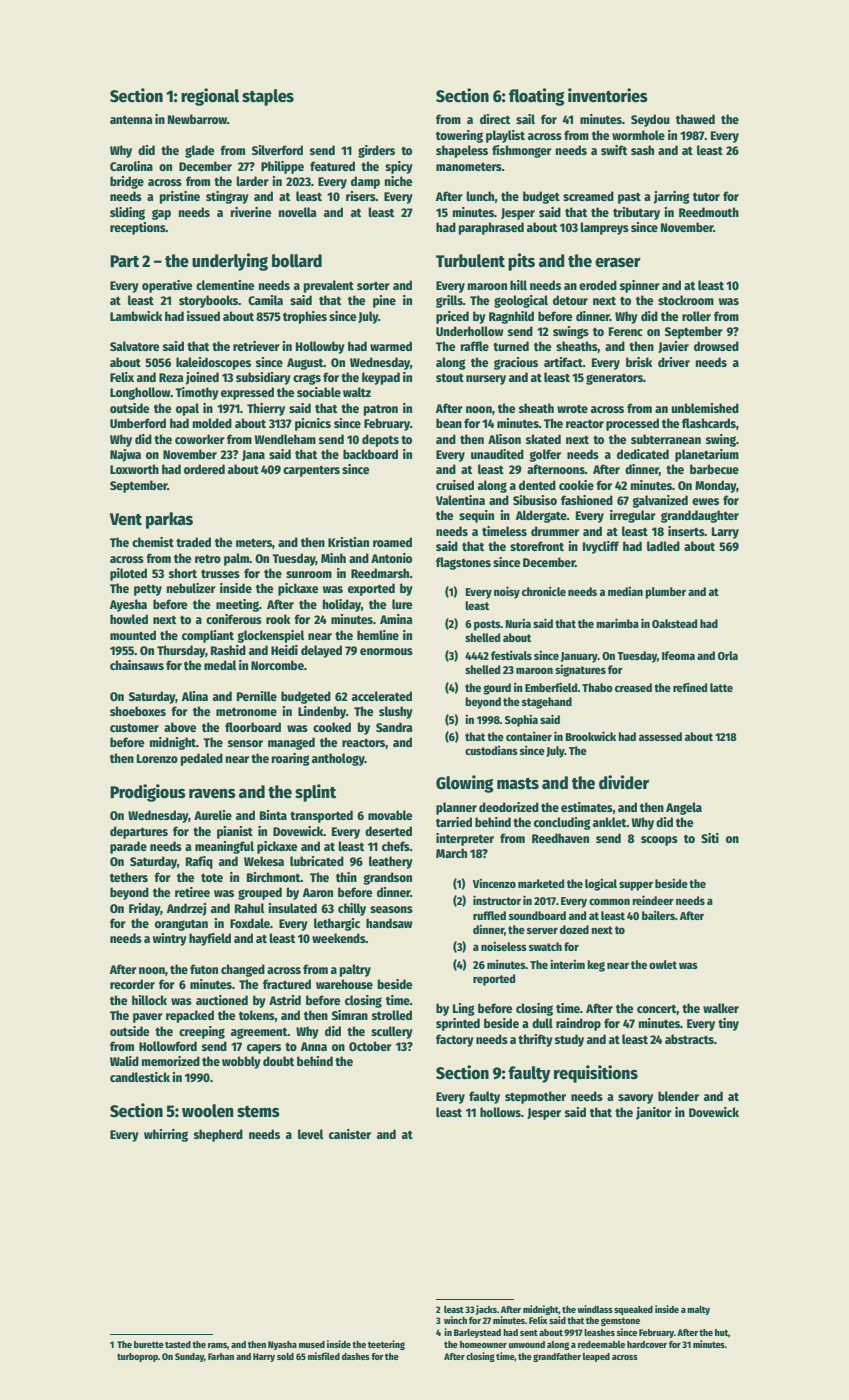 The width and height of the image is (849, 1400). I want to click on turboprop, so click(137, 1357).
